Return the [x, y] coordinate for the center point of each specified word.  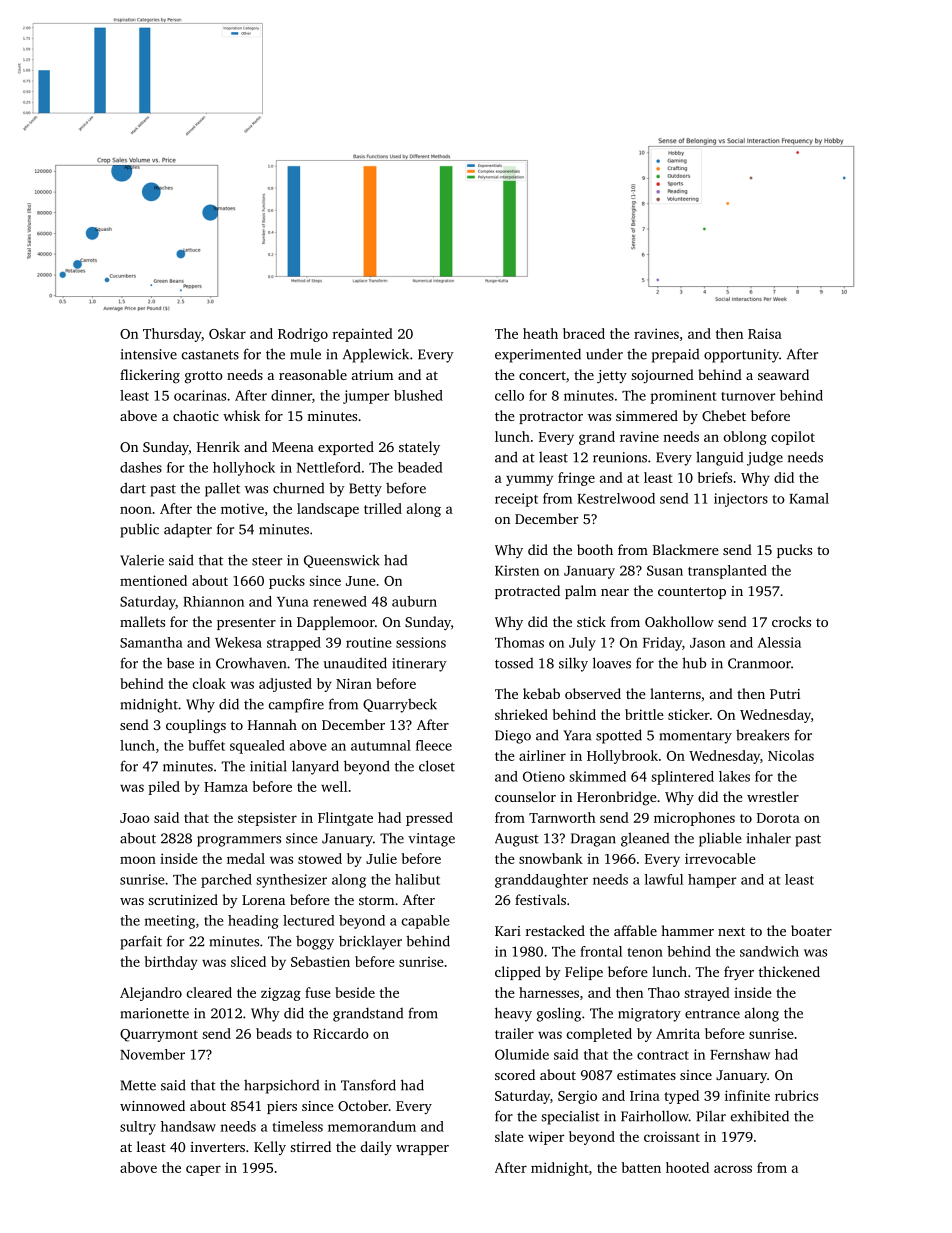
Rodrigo [303, 335]
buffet [206, 745]
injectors [741, 500]
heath [540, 333]
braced [584, 333]
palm [580, 592]
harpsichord [281, 1087]
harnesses [549, 992]
